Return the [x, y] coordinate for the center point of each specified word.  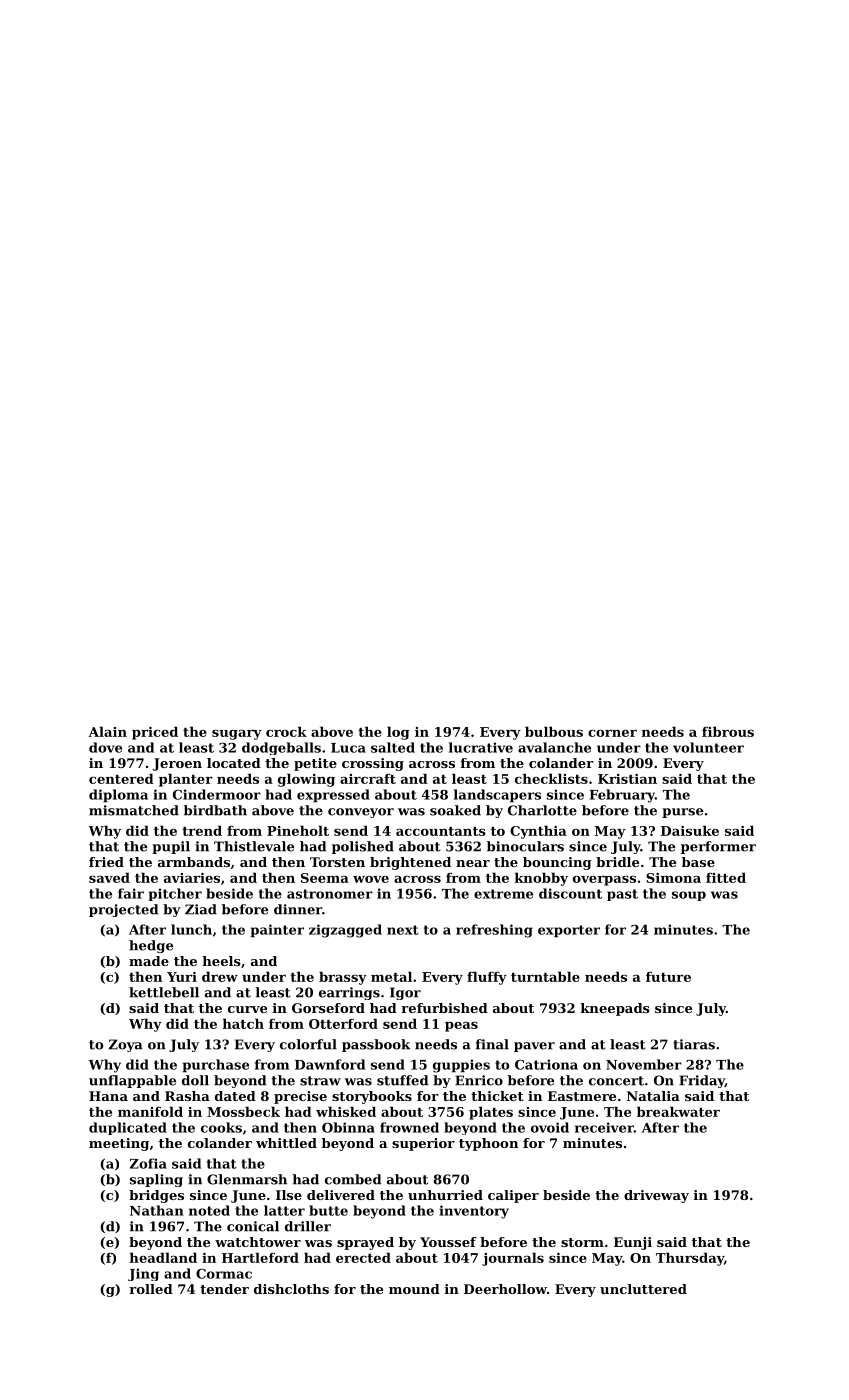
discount [570, 893]
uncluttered [643, 1289]
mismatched [134, 810]
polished [363, 847]
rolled [151, 1289]
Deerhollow [505, 1289]
